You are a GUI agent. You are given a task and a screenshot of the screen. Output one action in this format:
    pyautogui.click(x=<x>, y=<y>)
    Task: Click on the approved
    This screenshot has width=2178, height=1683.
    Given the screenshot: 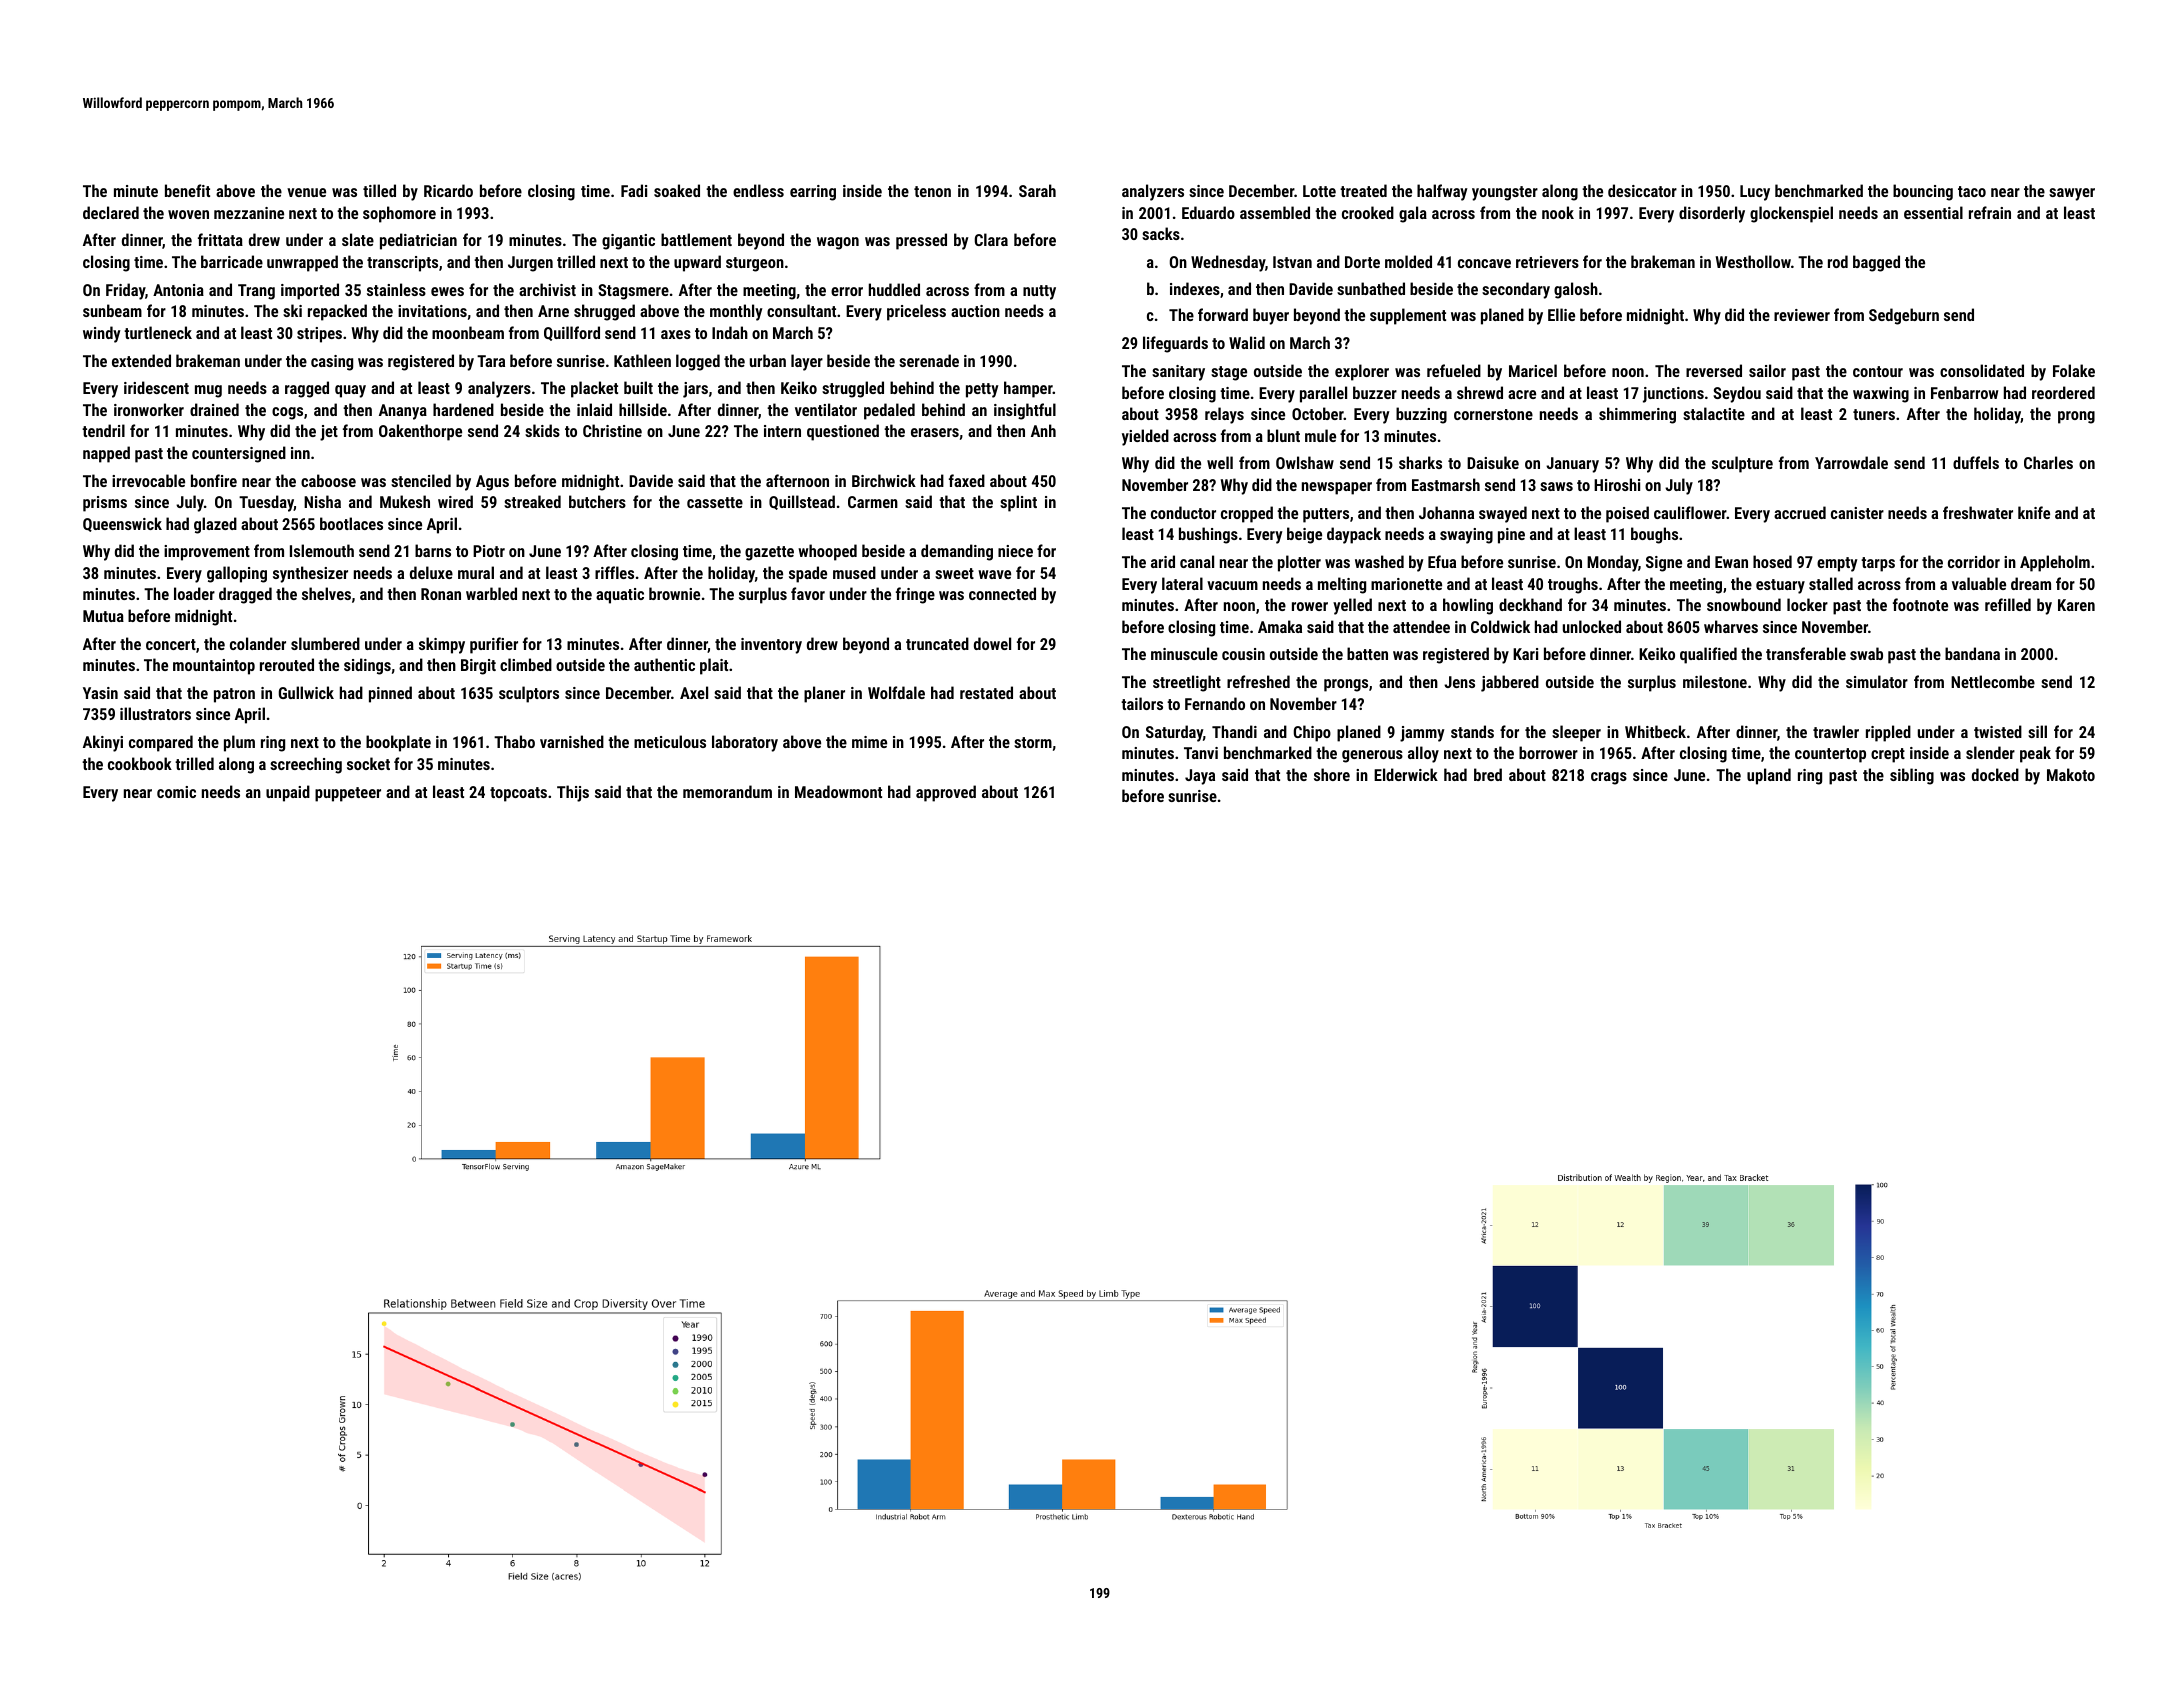 What is the action you would take?
    pyautogui.click(x=946, y=793)
